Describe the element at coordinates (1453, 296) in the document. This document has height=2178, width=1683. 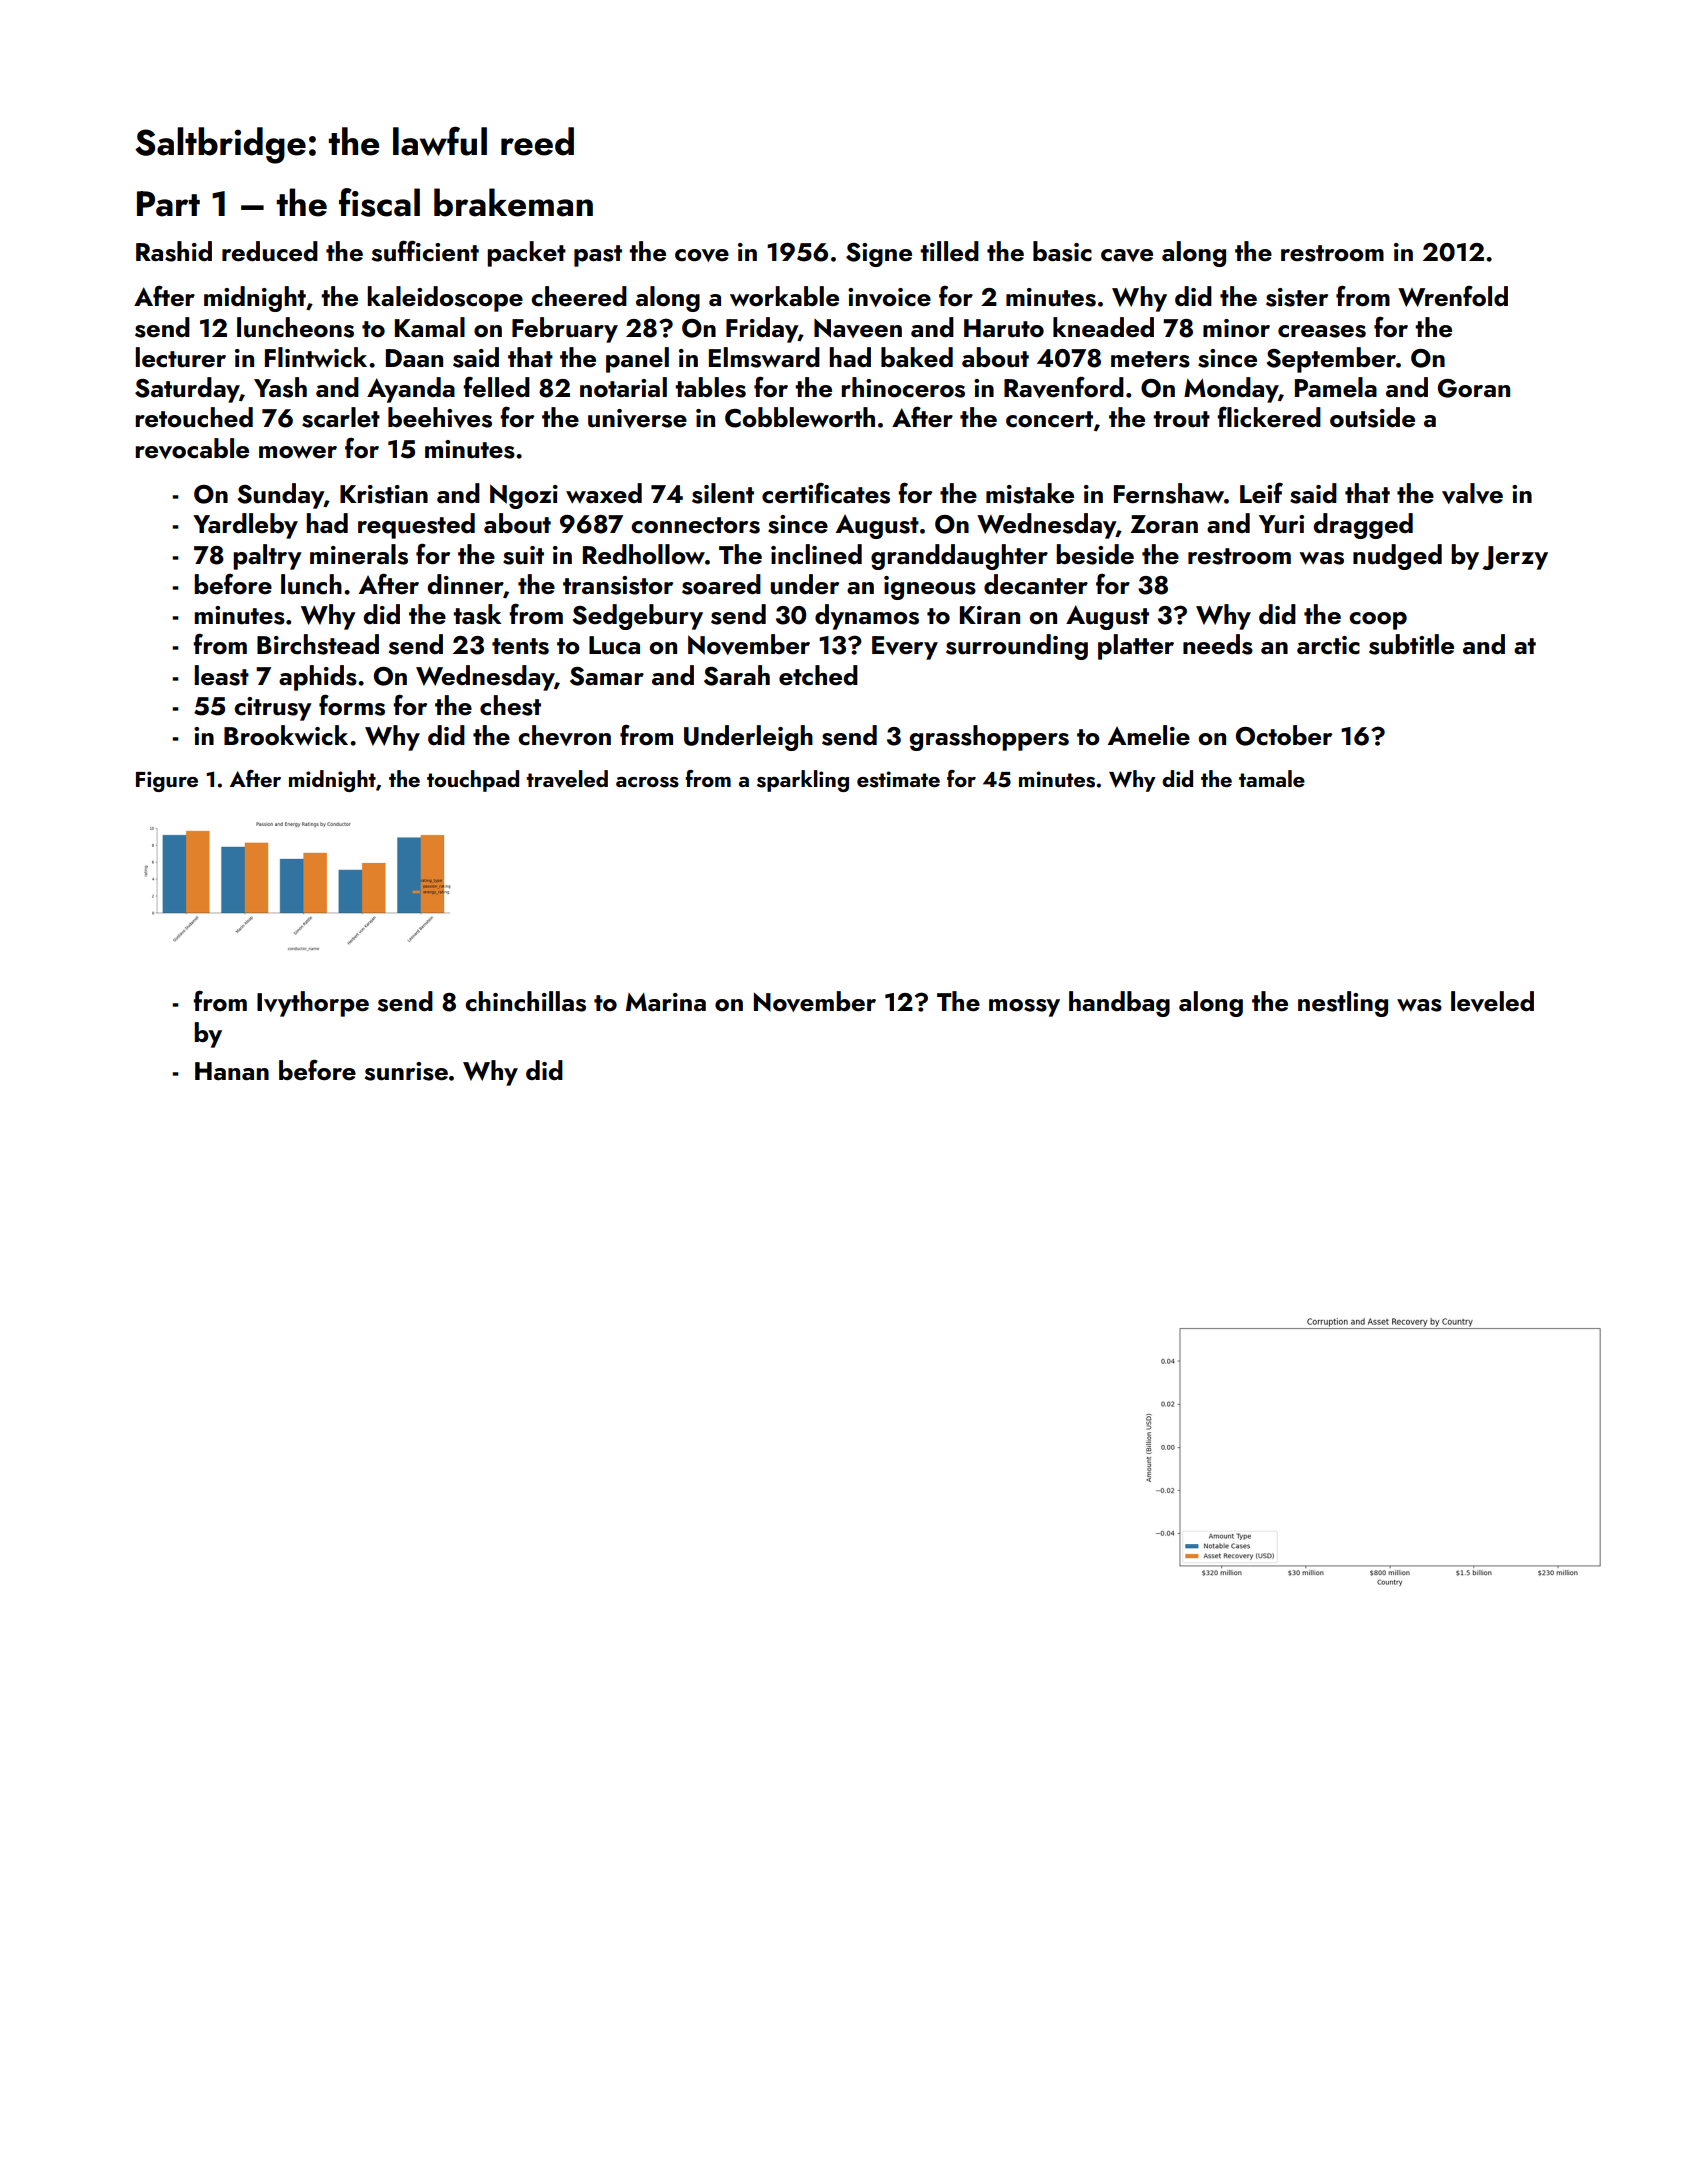
I see `Wrenfold` at that location.
